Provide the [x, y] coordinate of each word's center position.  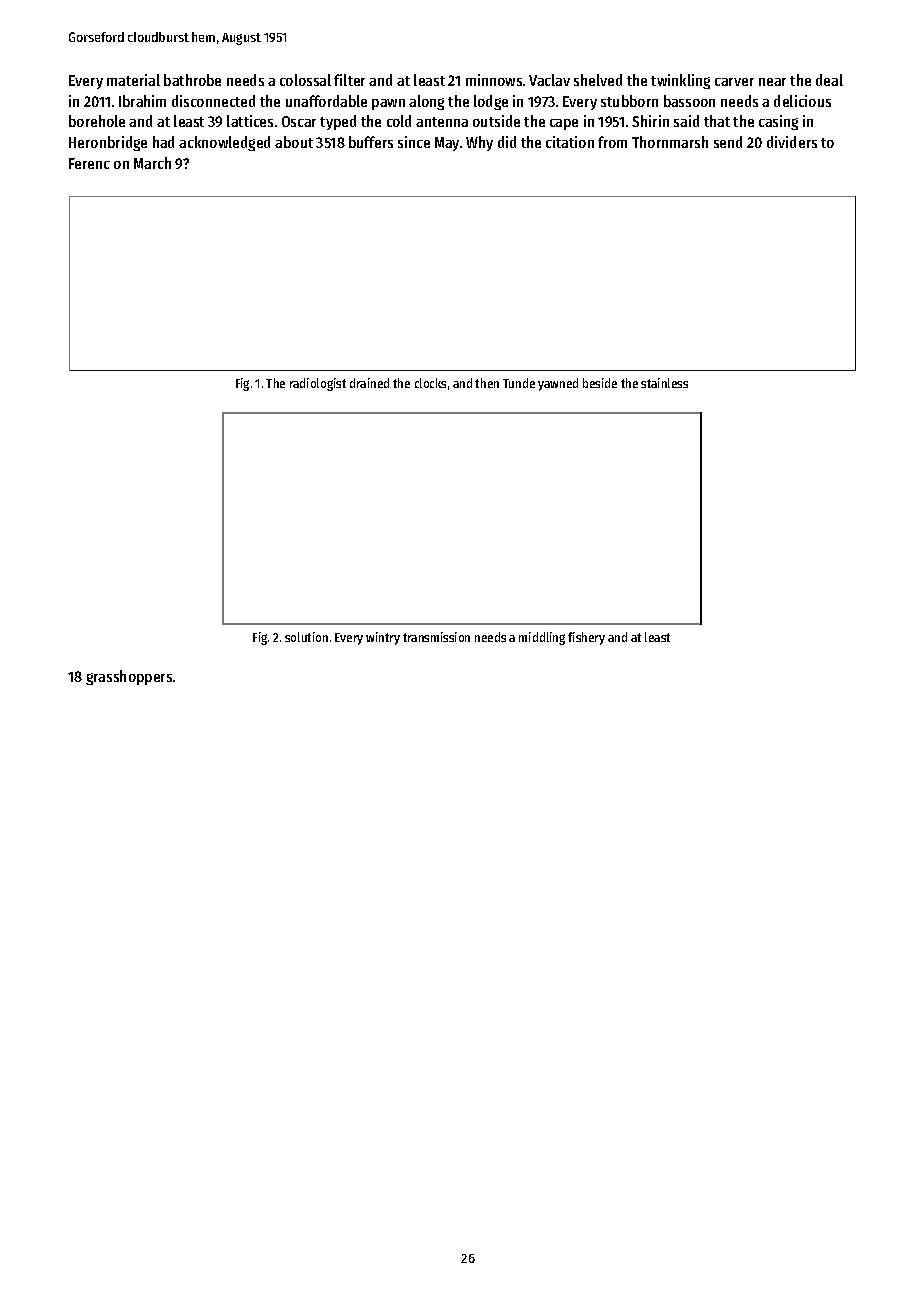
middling [542, 638]
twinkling [680, 81]
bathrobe [192, 80]
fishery [586, 638]
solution [306, 637]
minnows [494, 80]
